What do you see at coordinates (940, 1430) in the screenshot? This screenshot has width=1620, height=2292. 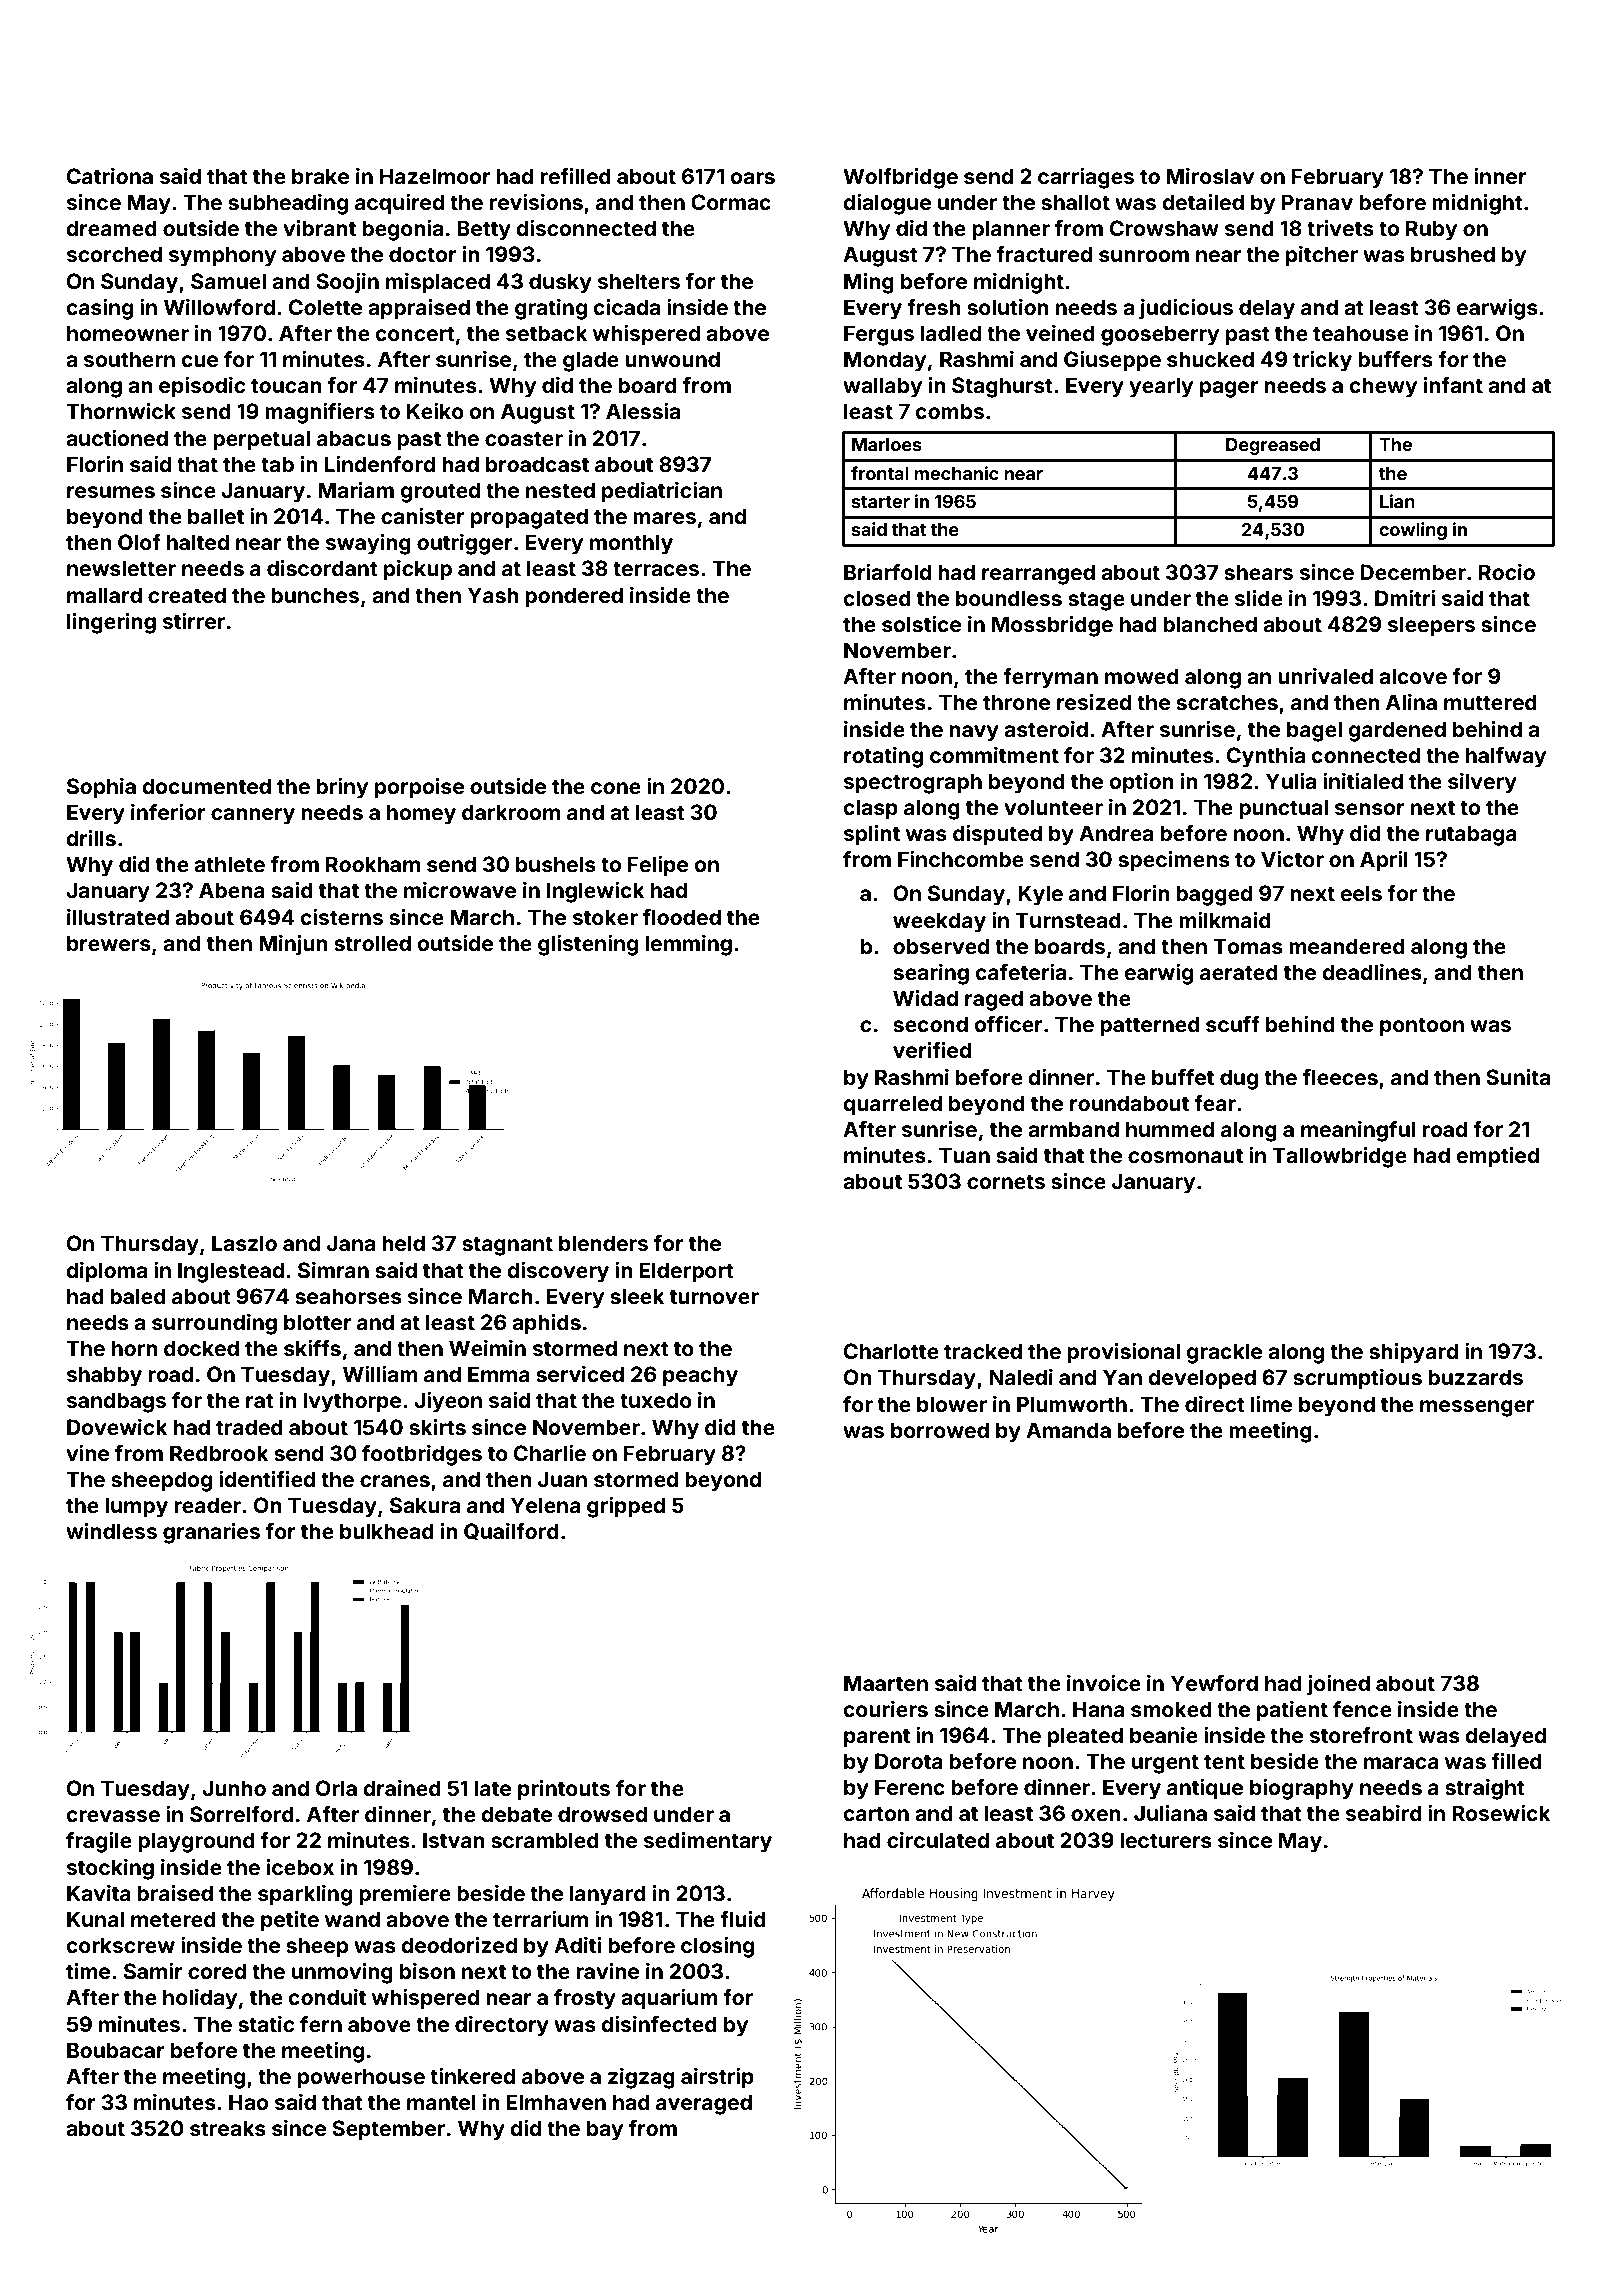 I see `borrowed` at bounding box center [940, 1430].
